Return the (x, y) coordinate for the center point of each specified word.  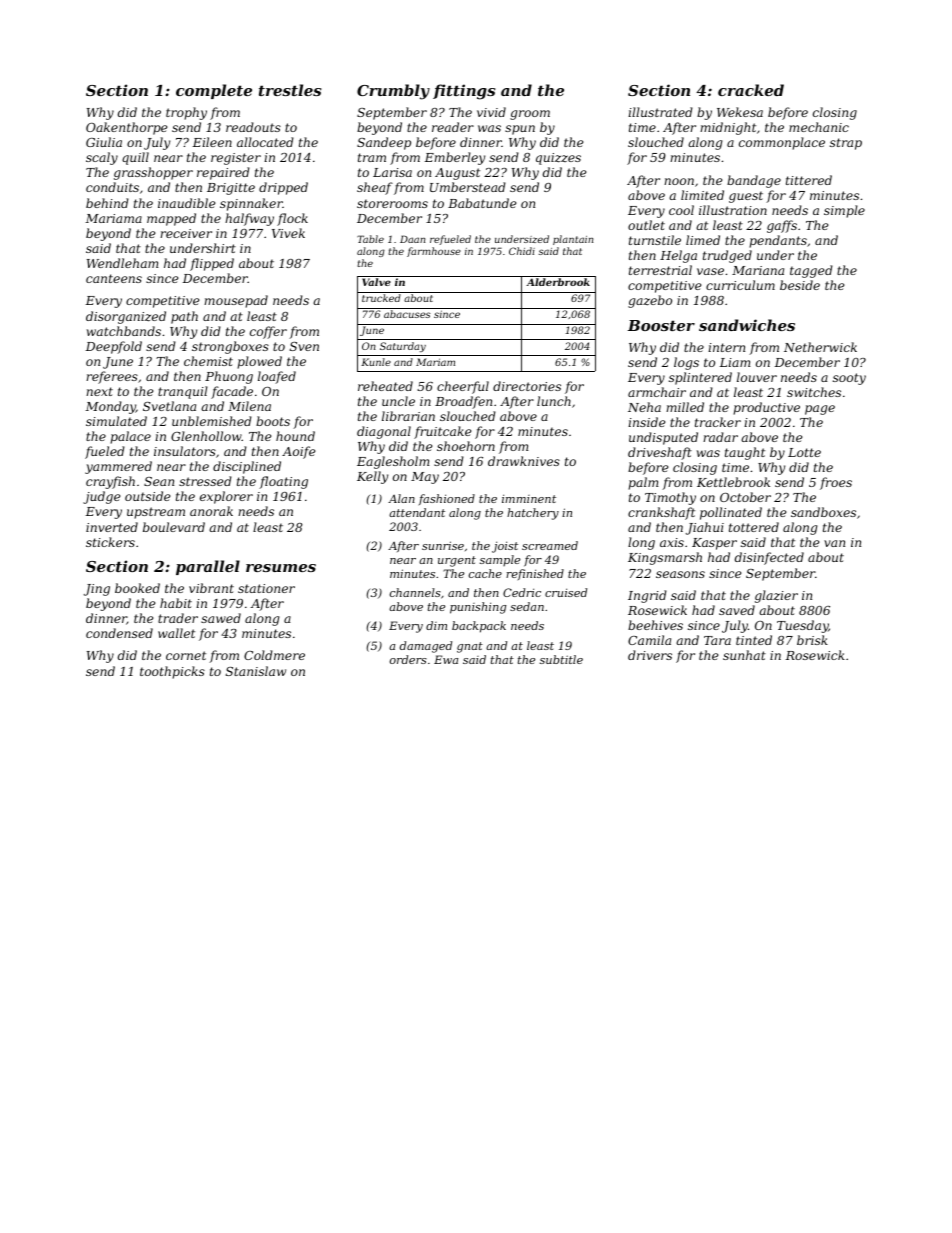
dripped (283, 188)
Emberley (454, 158)
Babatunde (482, 203)
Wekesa (740, 112)
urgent (457, 561)
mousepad (236, 301)
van (834, 543)
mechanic (819, 127)
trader (178, 618)
